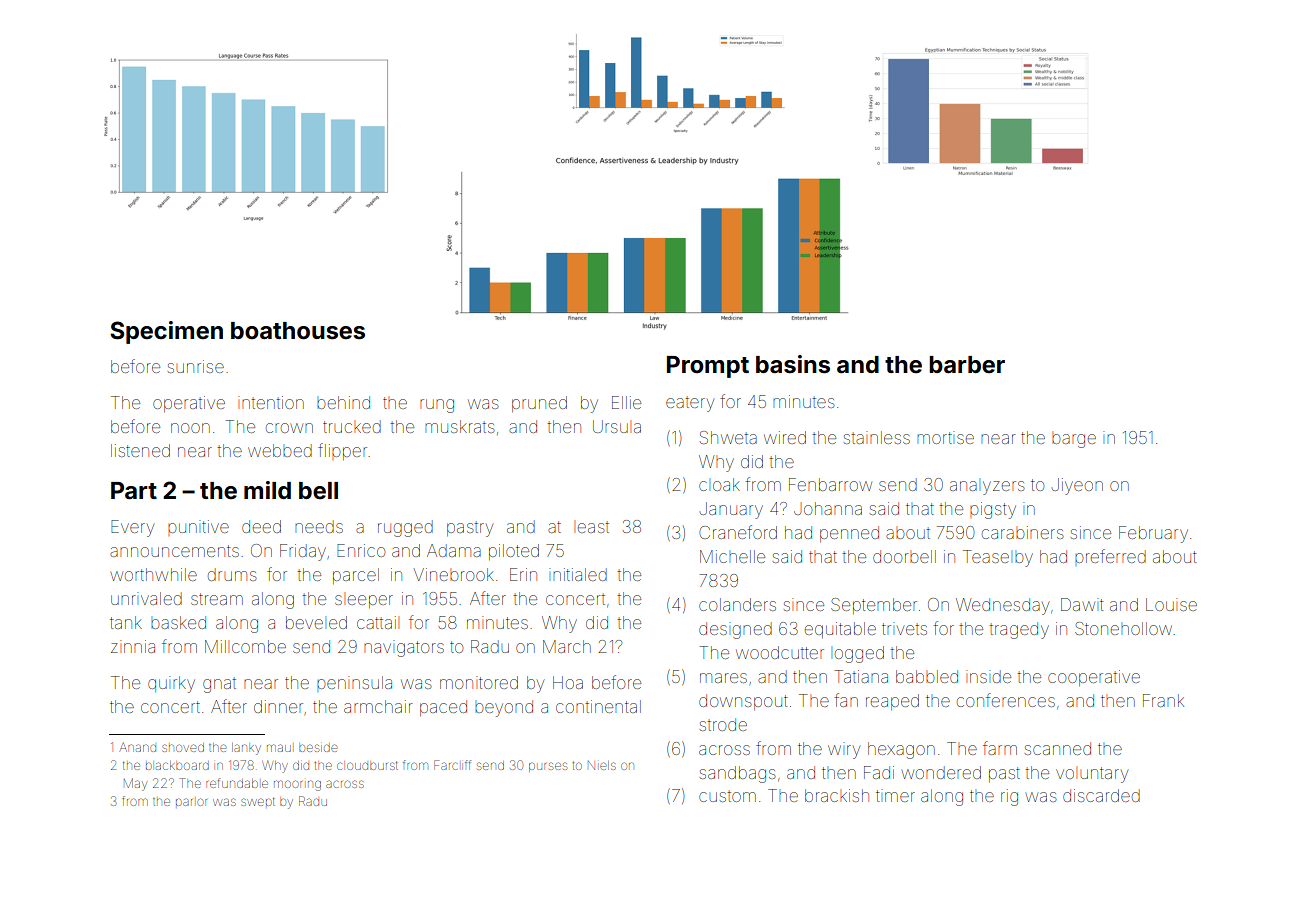 This screenshot has height=924, width=1308. Describe the element at coordinates (237, 783) in the screenshot. I see `refundable` at that location.
